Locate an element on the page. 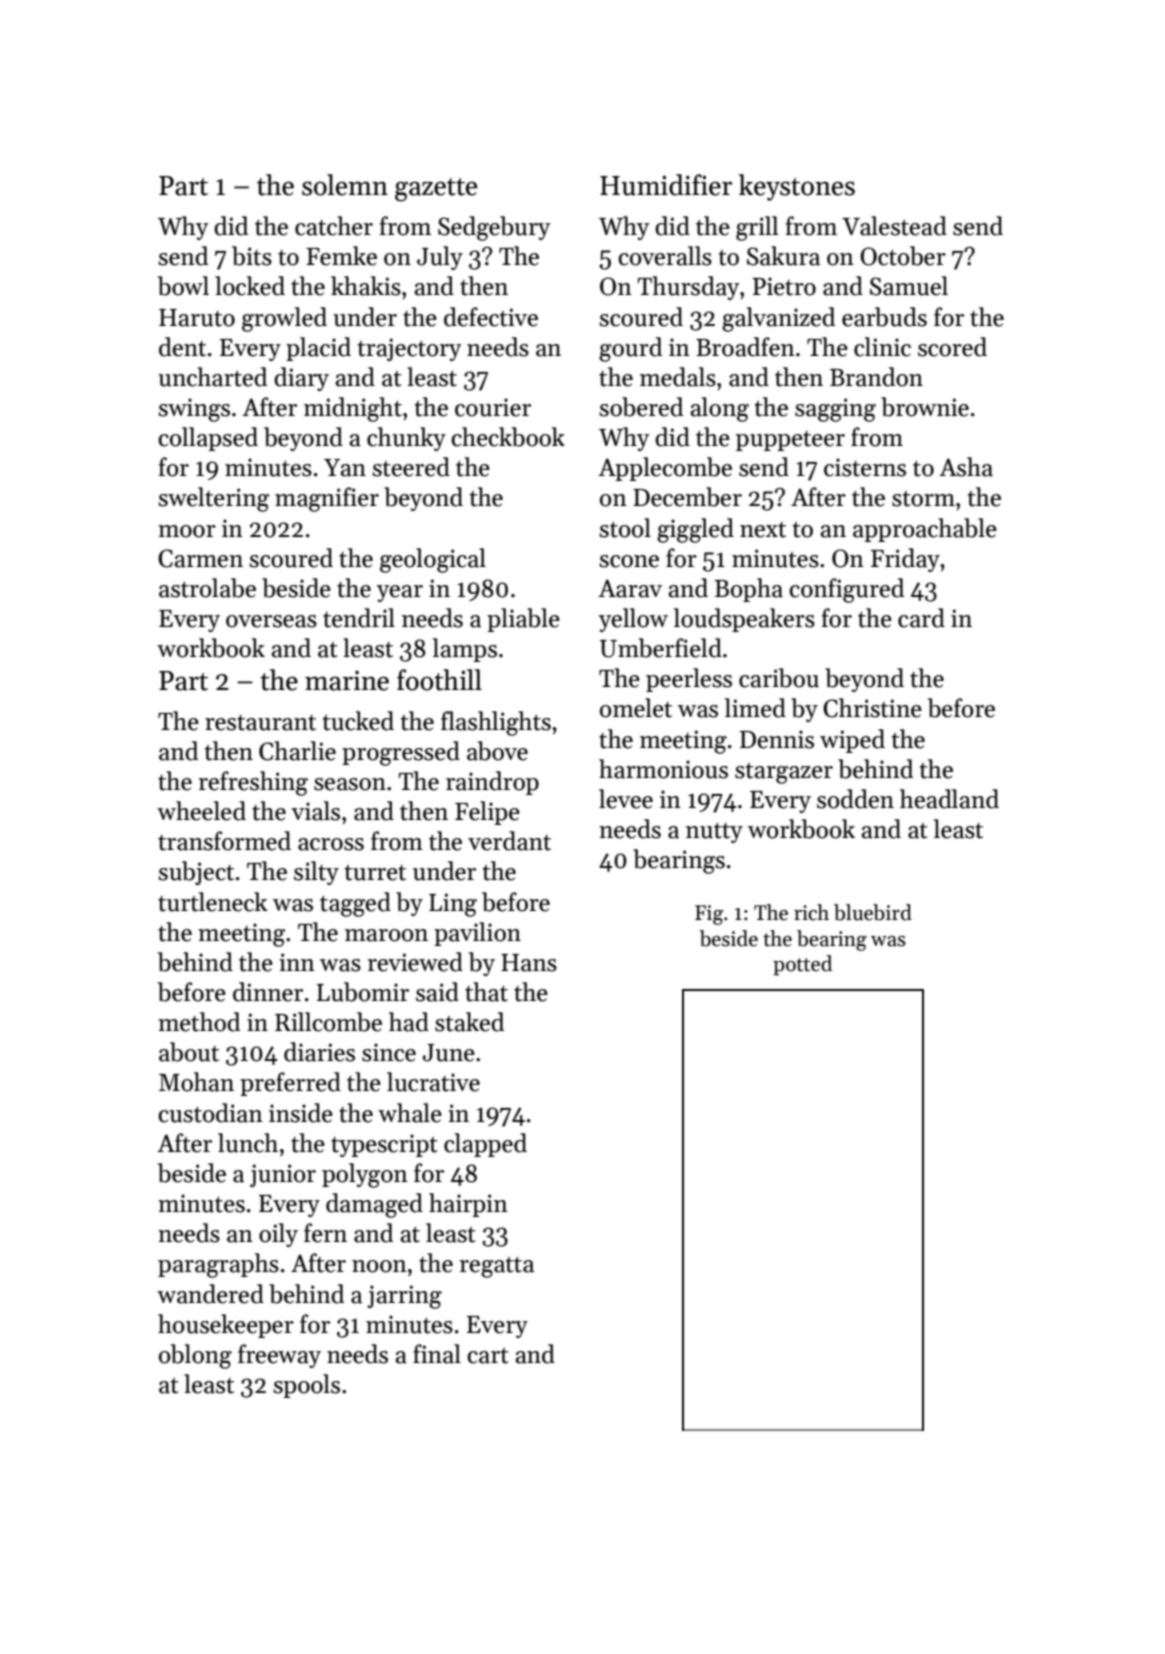 This image has width=1165, height=1654. Valestead is located at coordinates (894, 226).
